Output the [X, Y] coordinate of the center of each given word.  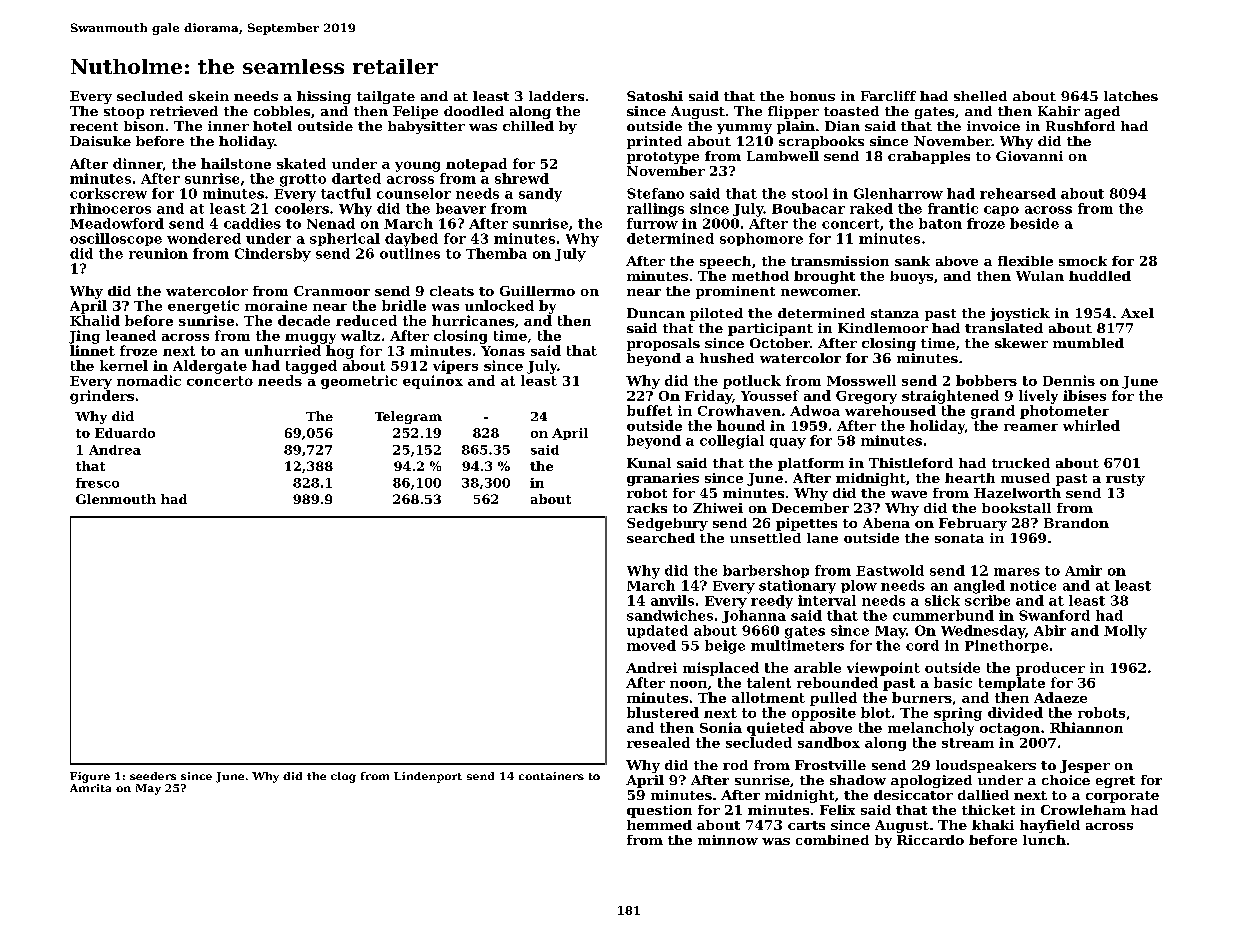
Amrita [90, 788]
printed [654, 142]
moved [651, 645]
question [659, 811]
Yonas [503, 351]
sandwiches [670, 615]
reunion [158, 253]
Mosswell [861, 380]
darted [356, 178]
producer [1050, 669]
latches [1131, 96]
